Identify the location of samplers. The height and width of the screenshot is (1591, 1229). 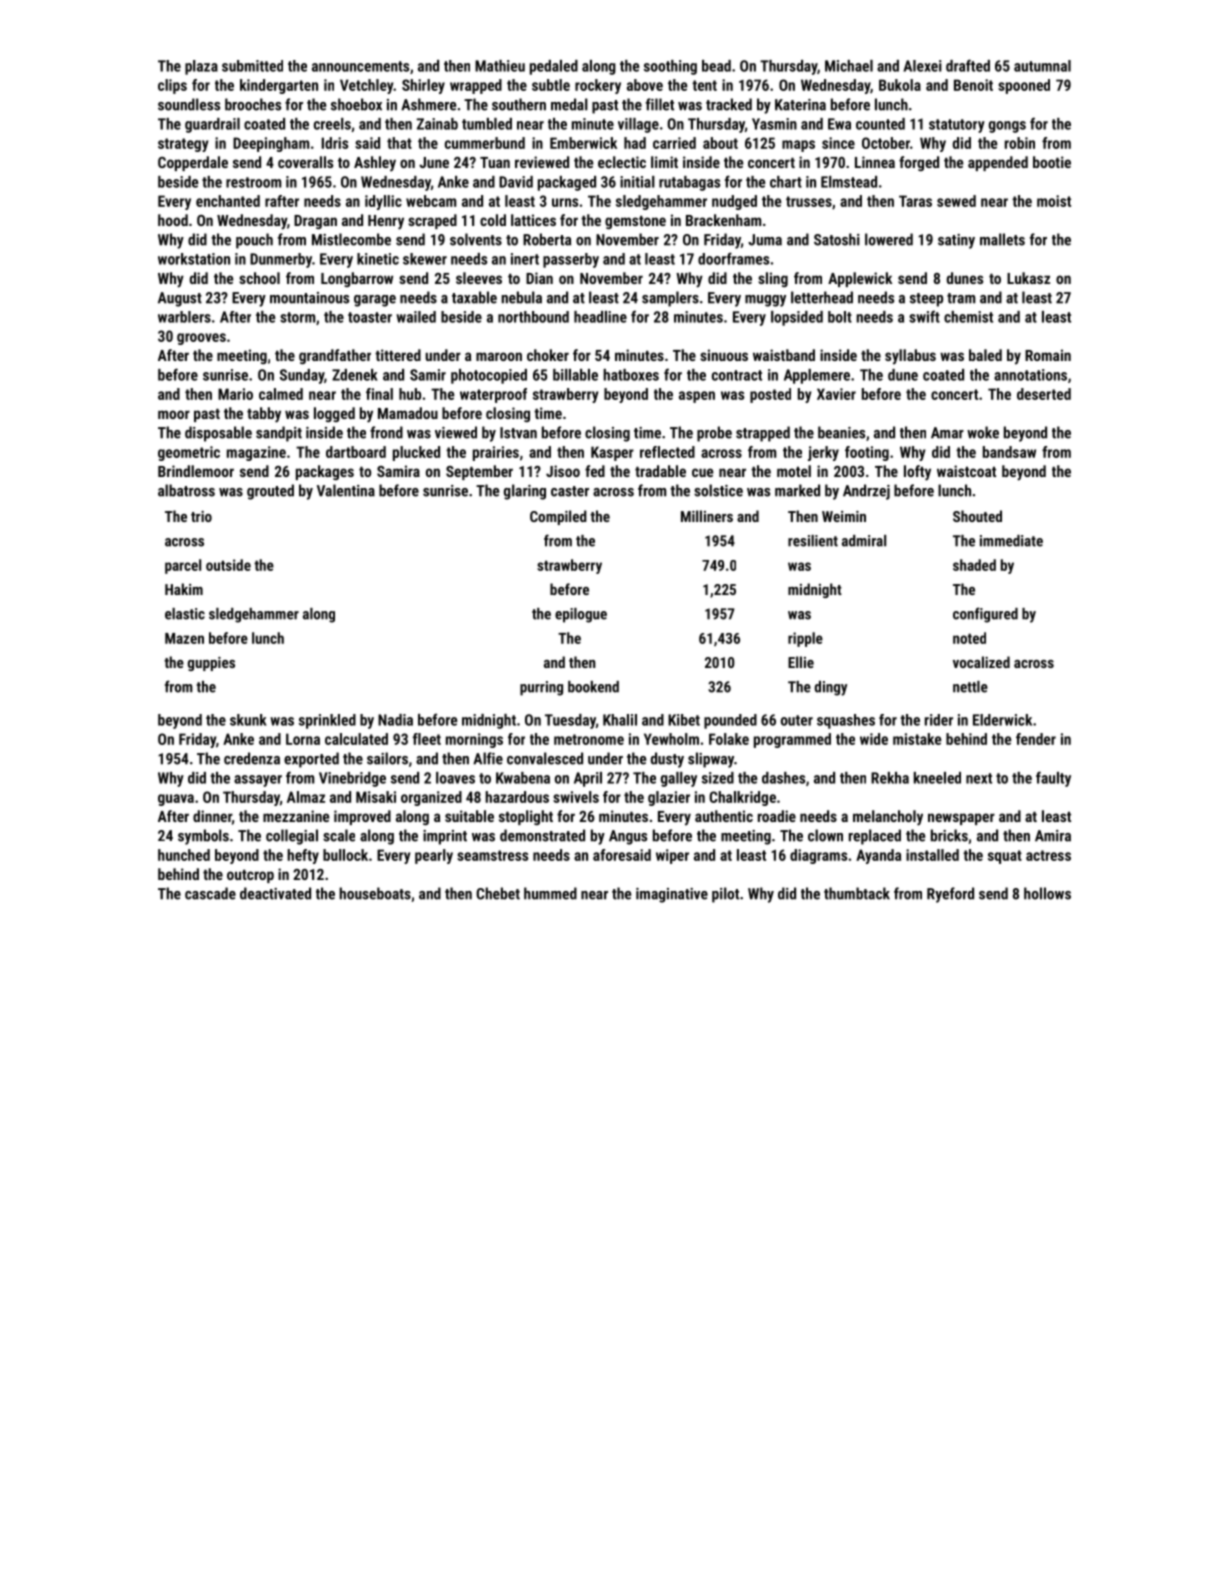
(670, 299).
